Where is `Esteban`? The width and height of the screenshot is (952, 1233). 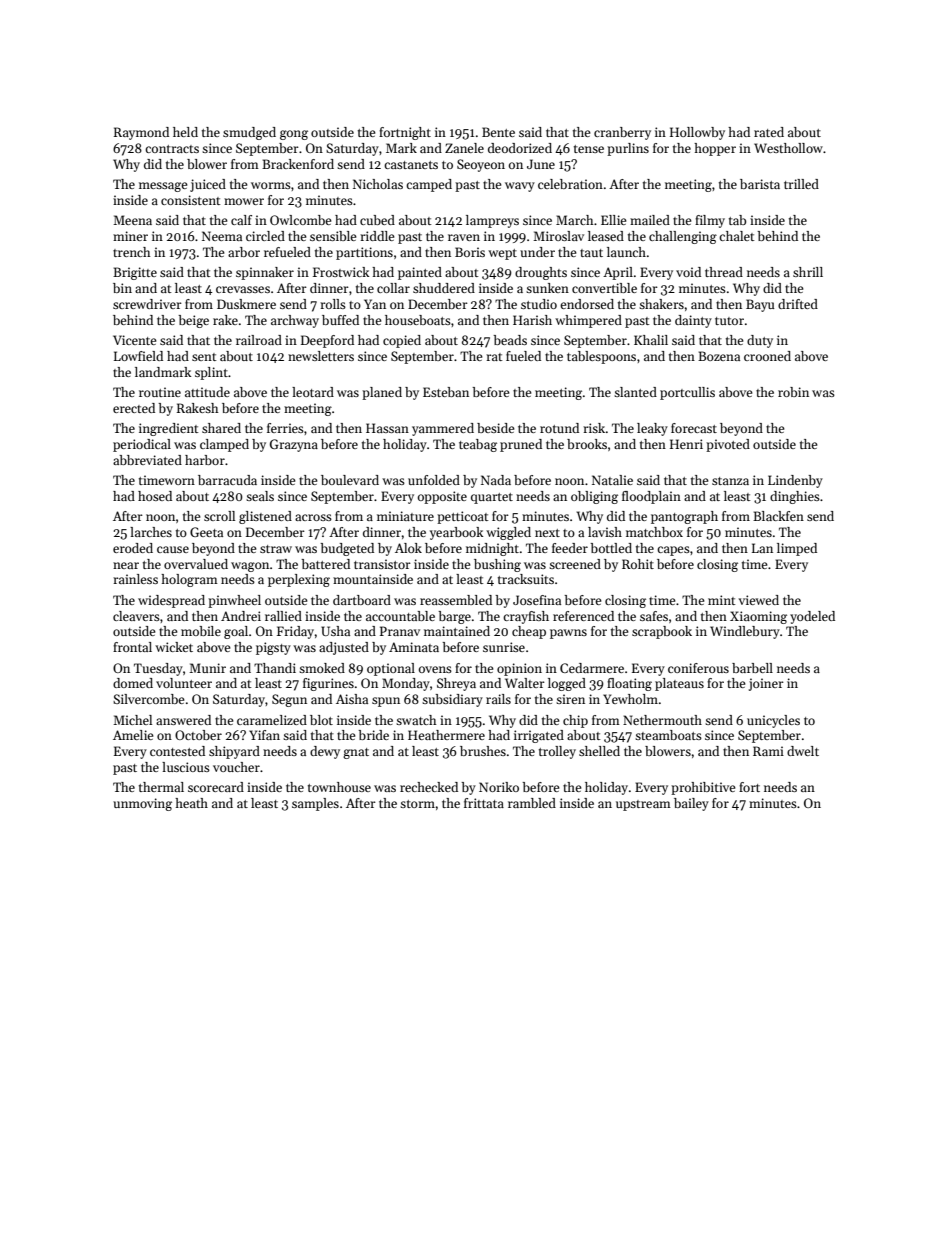 Esteban is located at coordinates (446, 392).
